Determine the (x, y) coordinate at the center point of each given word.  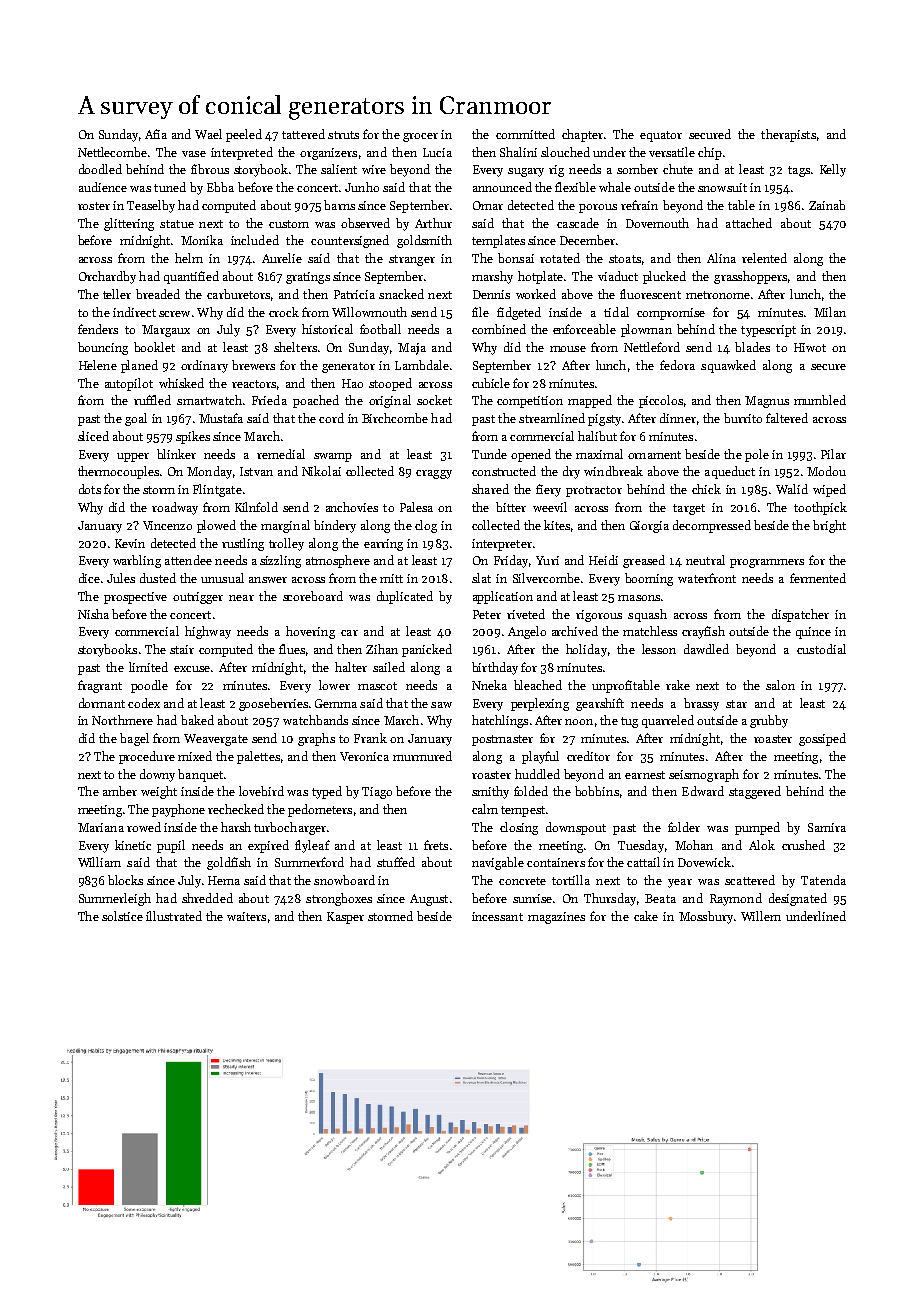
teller (117, 294)
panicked (427, 650)
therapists (788, 135)
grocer (420, 137)
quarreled (668, 721)
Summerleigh (115, 899)
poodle (149, 686)
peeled (244, 135)
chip (710, 153)
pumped (757, 828)
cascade (578, 223)
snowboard (344, 880)
